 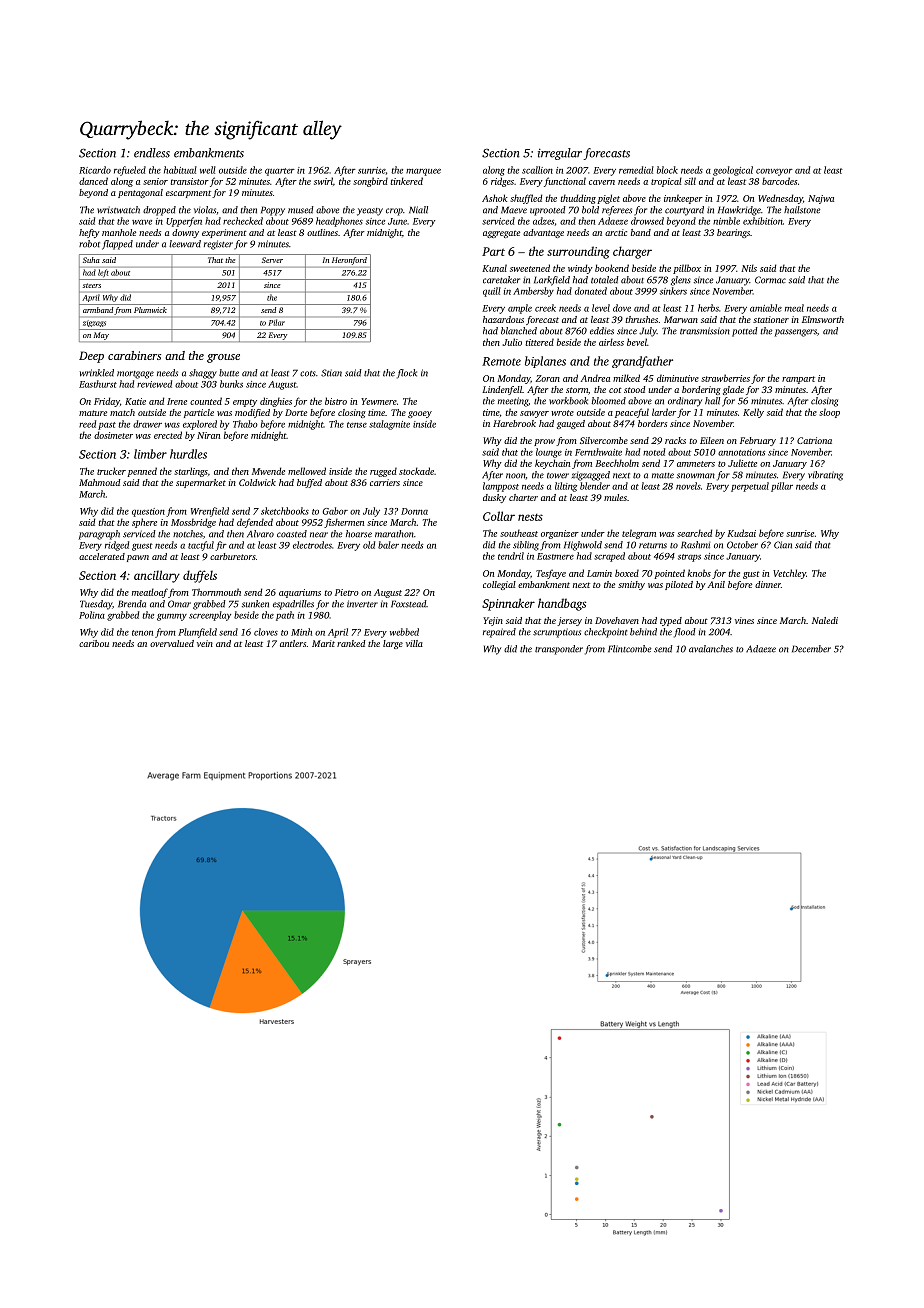 I want to click on Lindenfell, so click(x=502, y=390).
